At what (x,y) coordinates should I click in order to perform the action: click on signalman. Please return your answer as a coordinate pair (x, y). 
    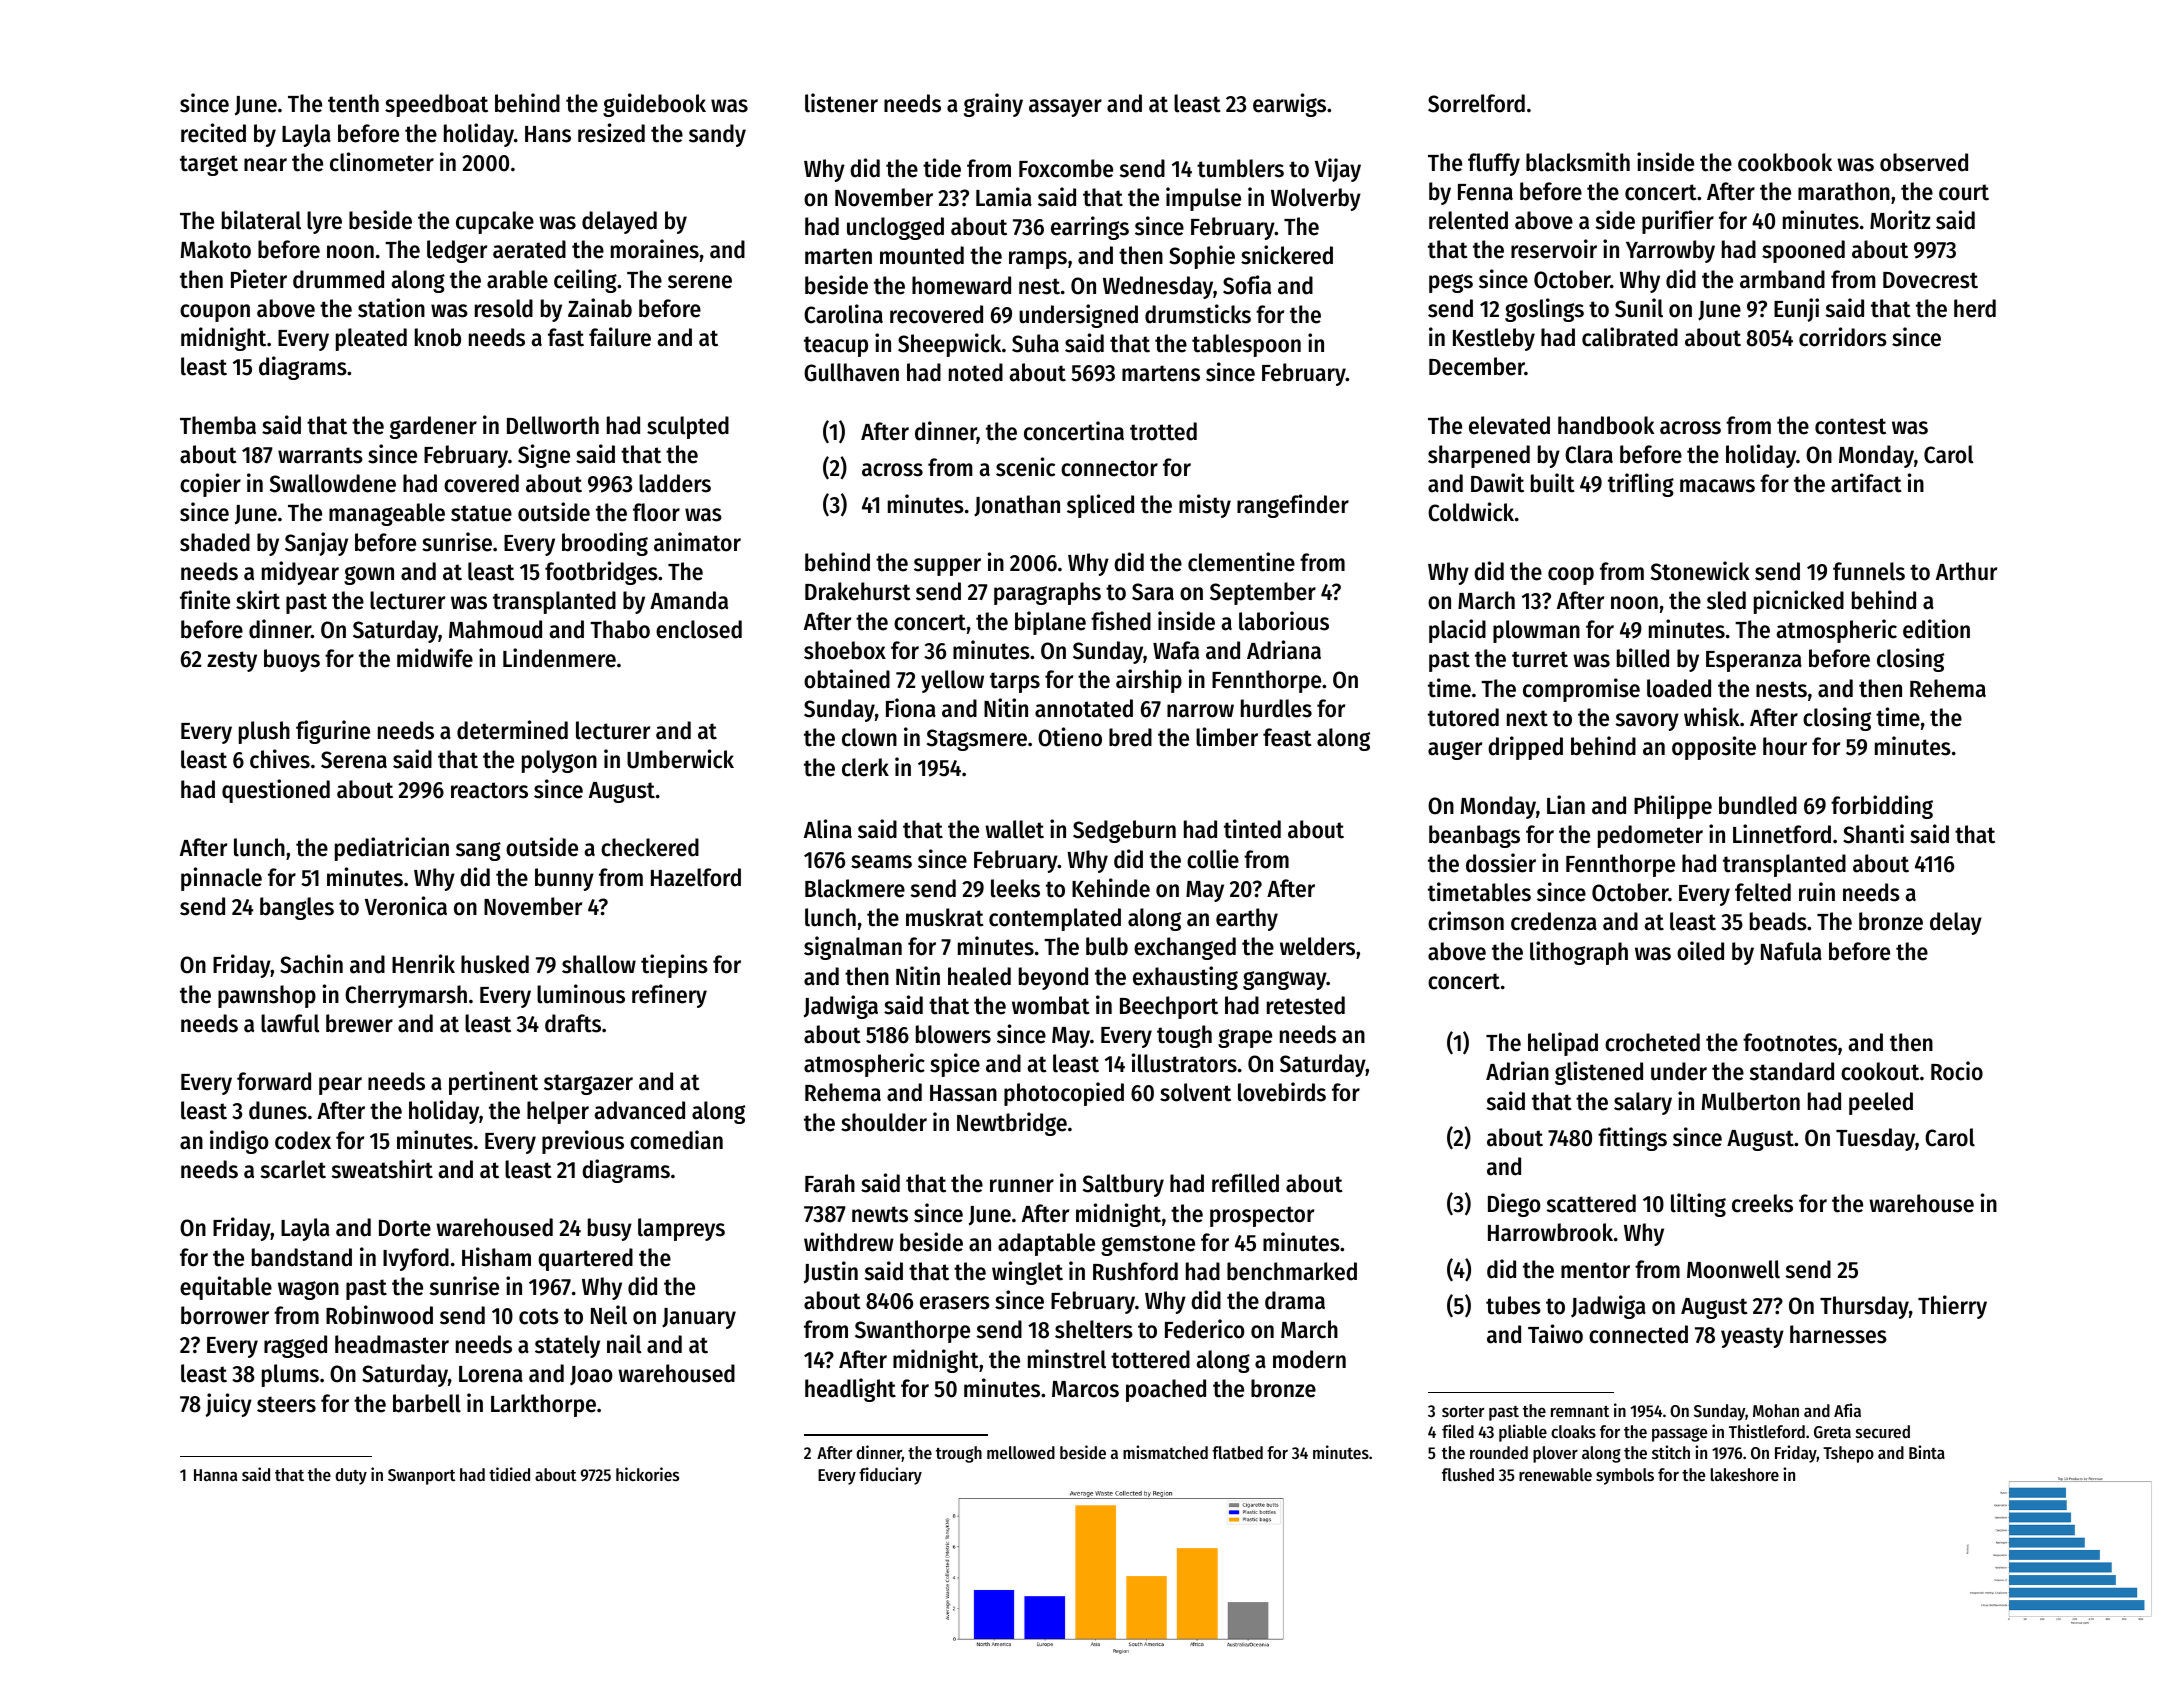
    Looking at the image, I should click on (853, 948).
